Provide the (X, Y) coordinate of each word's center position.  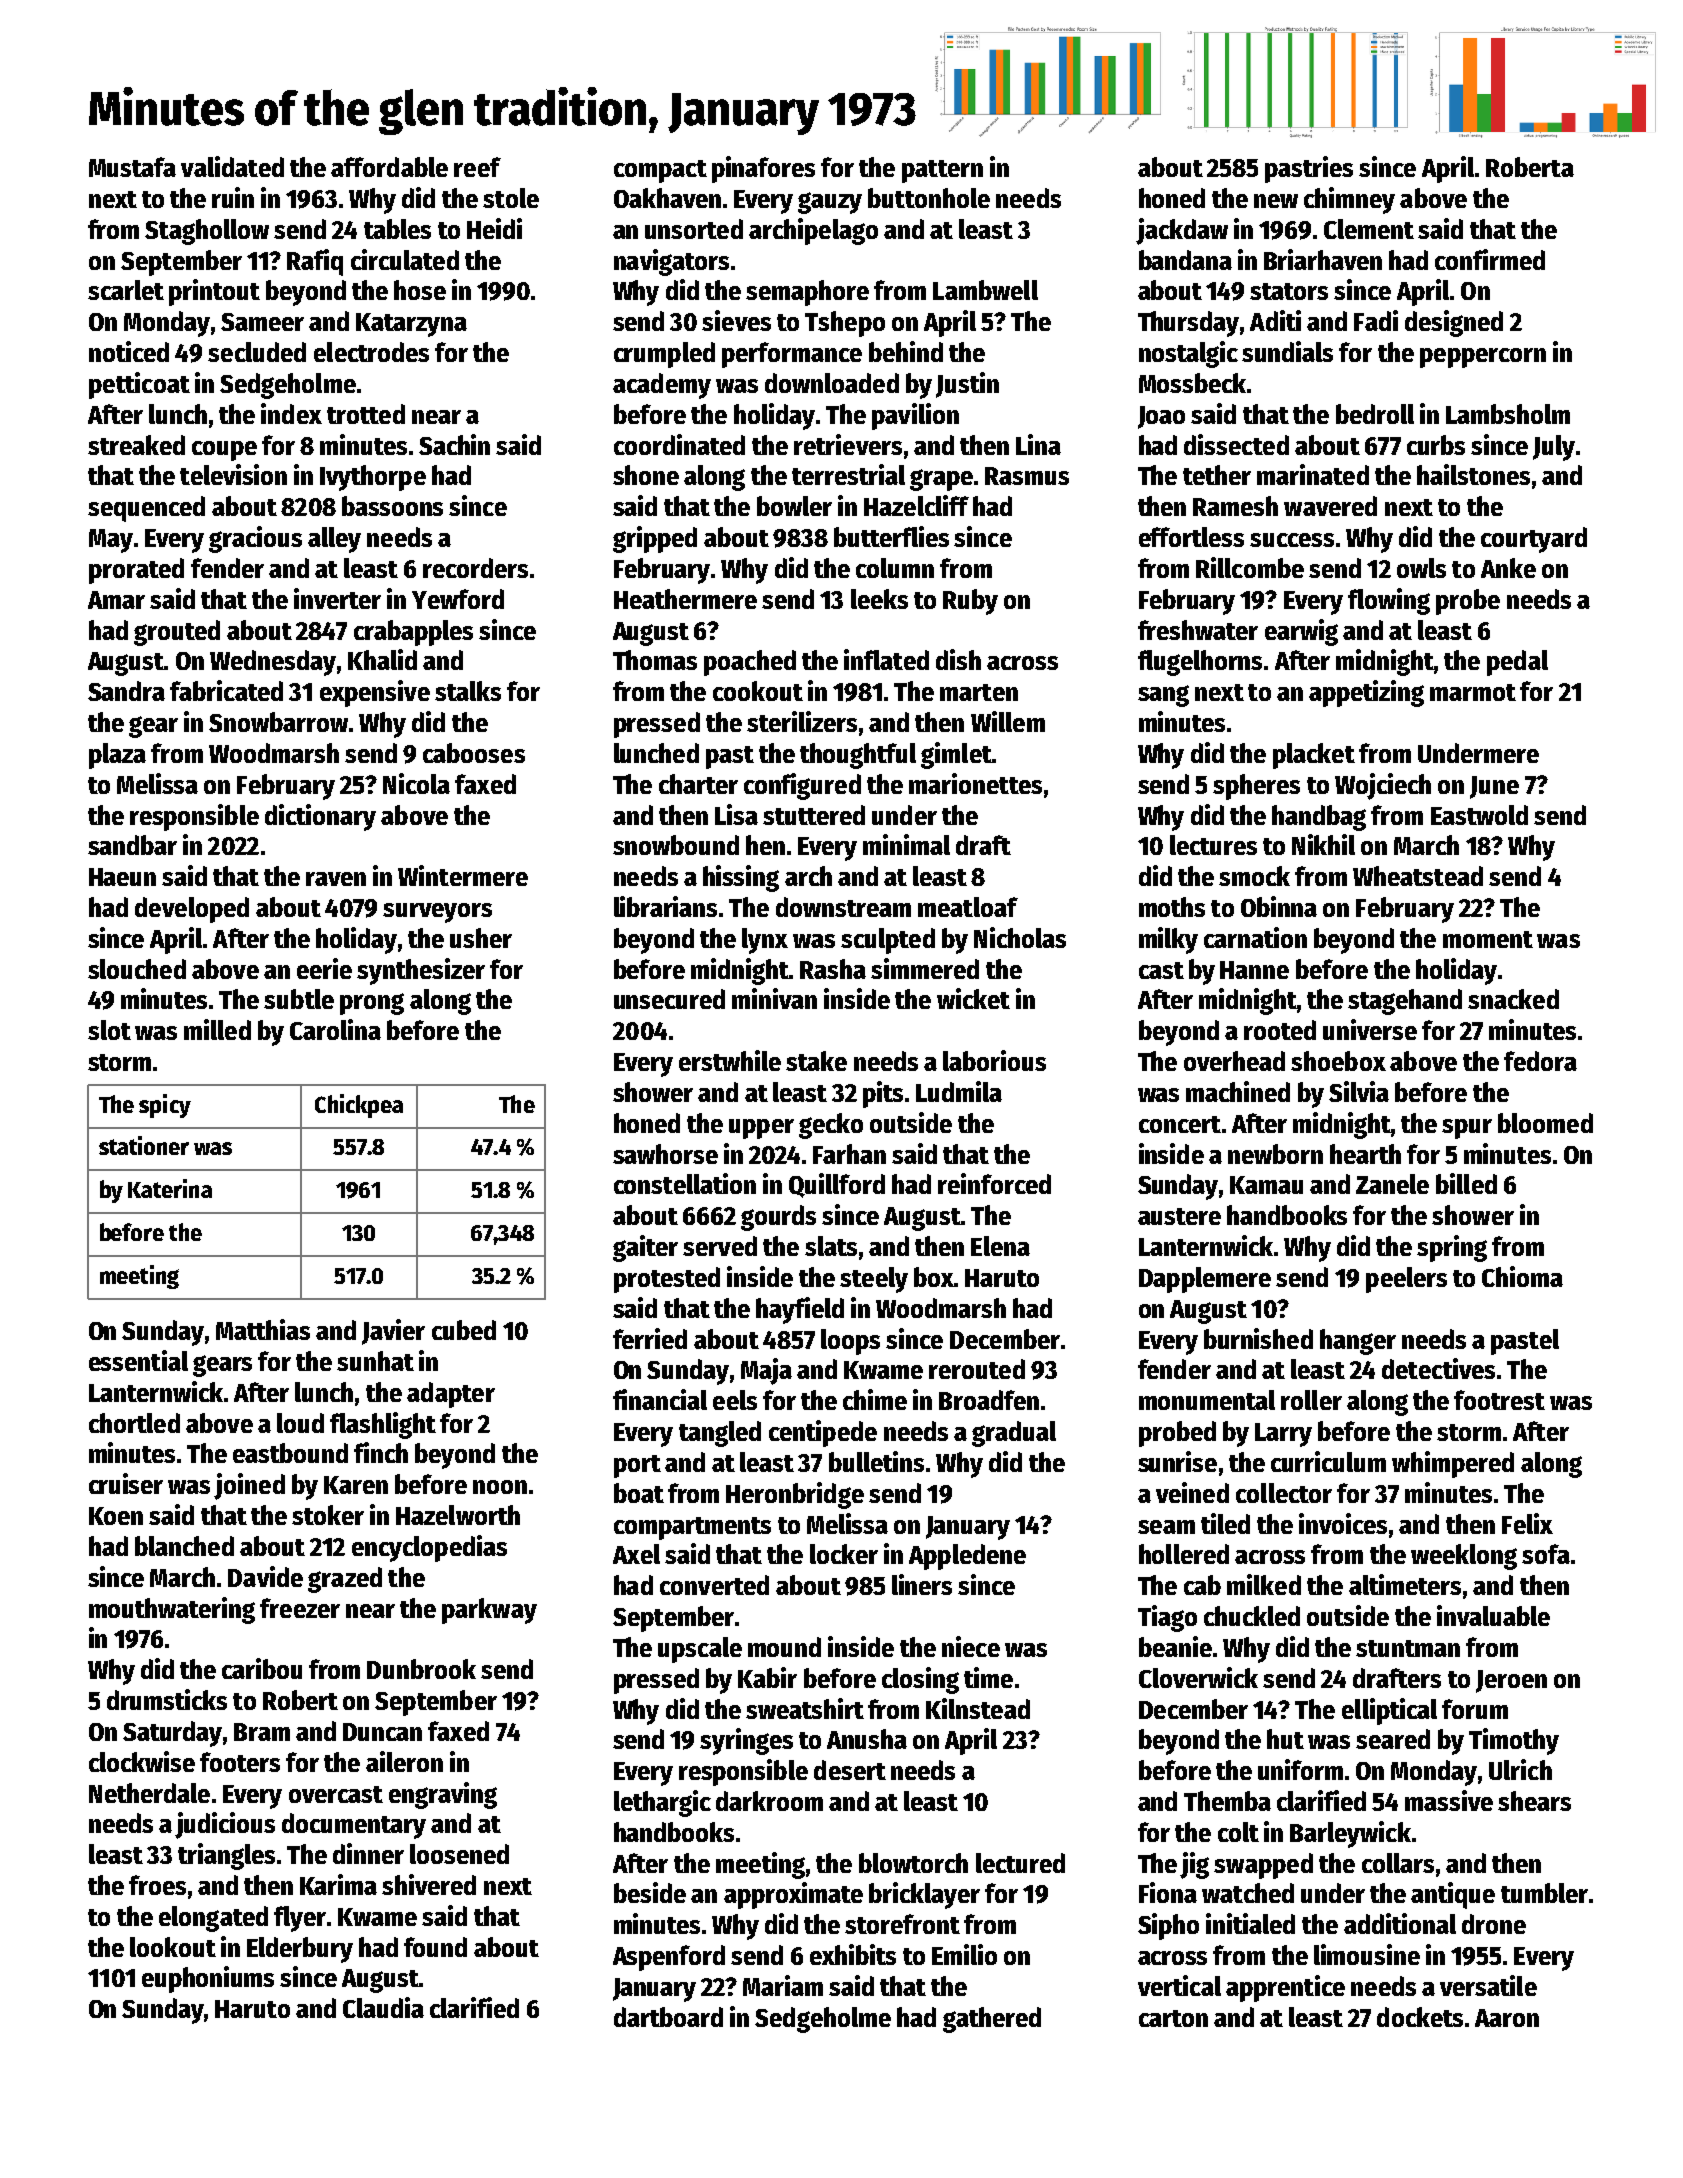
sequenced (146, 509)
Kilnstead (978, 1708)
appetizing (1366, 693)
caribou (262, 1668)
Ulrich (1520, 1769)
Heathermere (685, 599)
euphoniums (208, 1979)
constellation (685, 1183)
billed (1466, 1183)
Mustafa (132, 167)
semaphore (807, 293)
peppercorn (1483, 358)
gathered (992, 2020)
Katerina (170, 1188)
